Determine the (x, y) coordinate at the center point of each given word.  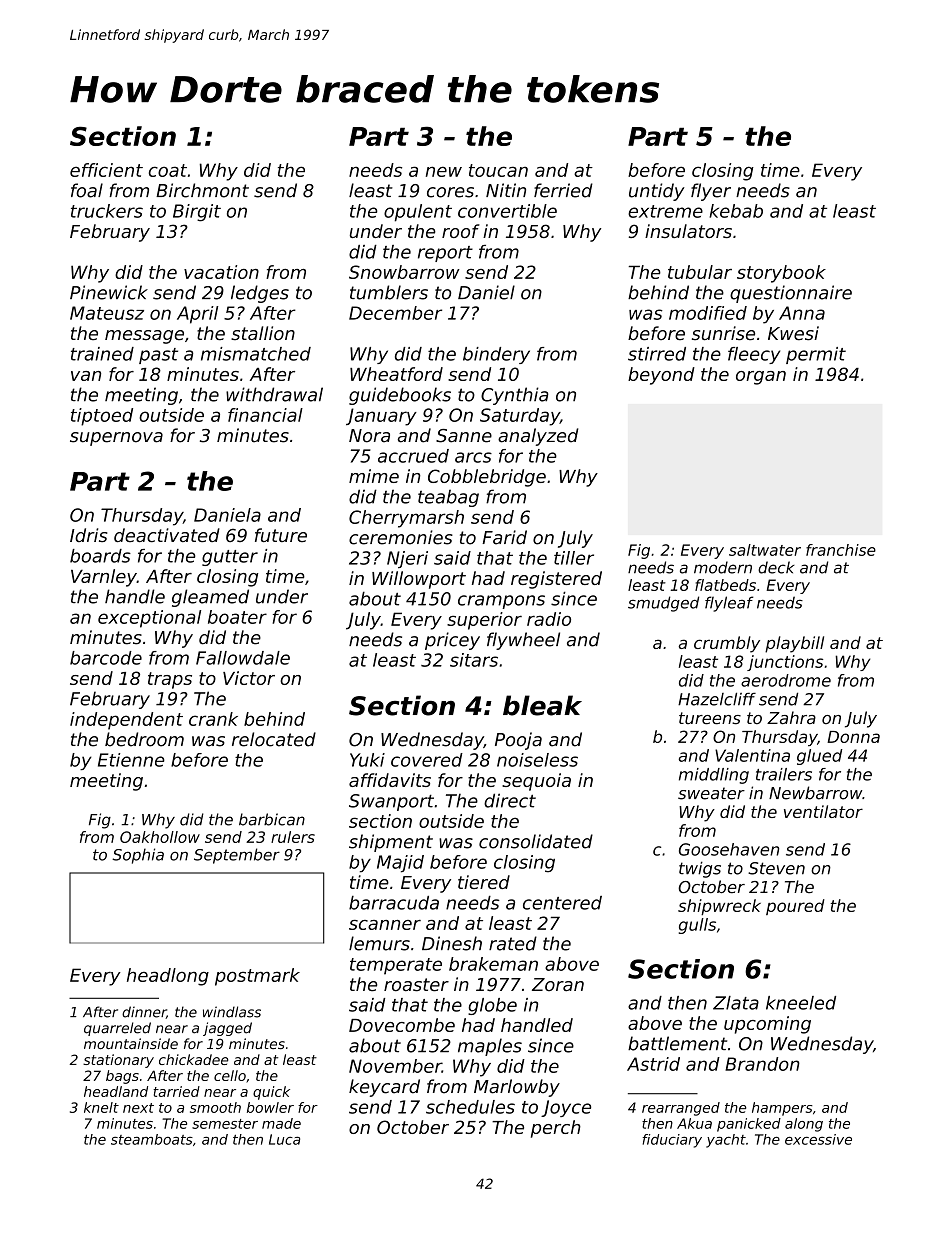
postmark (257, 977)
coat (168, 170)
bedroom (144, 739)
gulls (697, 926)
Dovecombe (402, 1025)
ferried (563, 190)
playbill (794, 644)
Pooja (518, 741)
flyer (711, 192)
